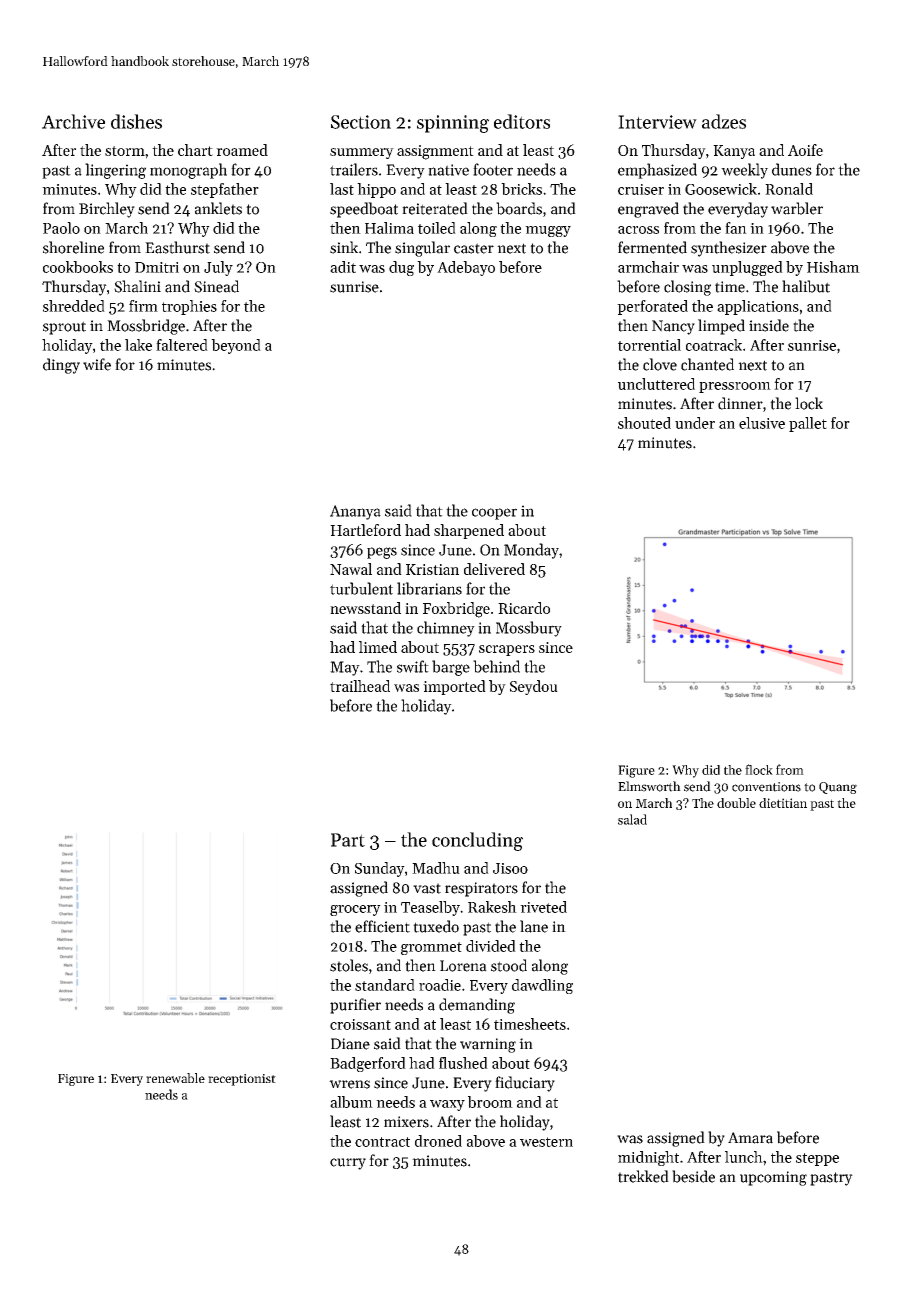  I want to click on grocery, so click(355, 910).
